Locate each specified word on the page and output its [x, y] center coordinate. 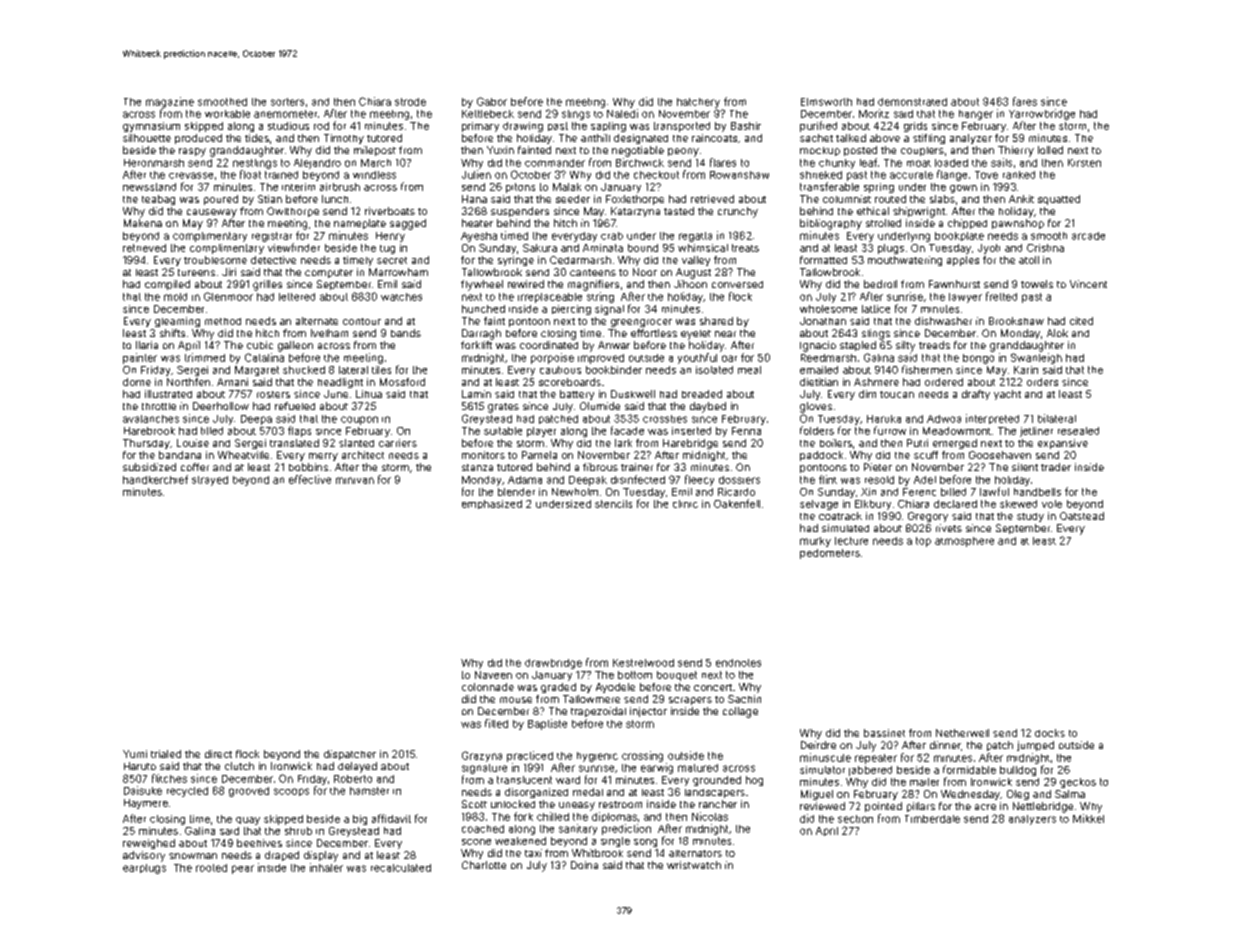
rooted [211, 868]
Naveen [493, 675]
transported [682, 127]
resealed [1078, 431]
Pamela [539, 455]
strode [410, 102]
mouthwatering [905, 261]
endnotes [738, 663]
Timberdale [932, 819]
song [645, 843]
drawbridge [553, 664]
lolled [1050, 150]
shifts [172, 333]
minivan [355, 480]
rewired [526, 284]
